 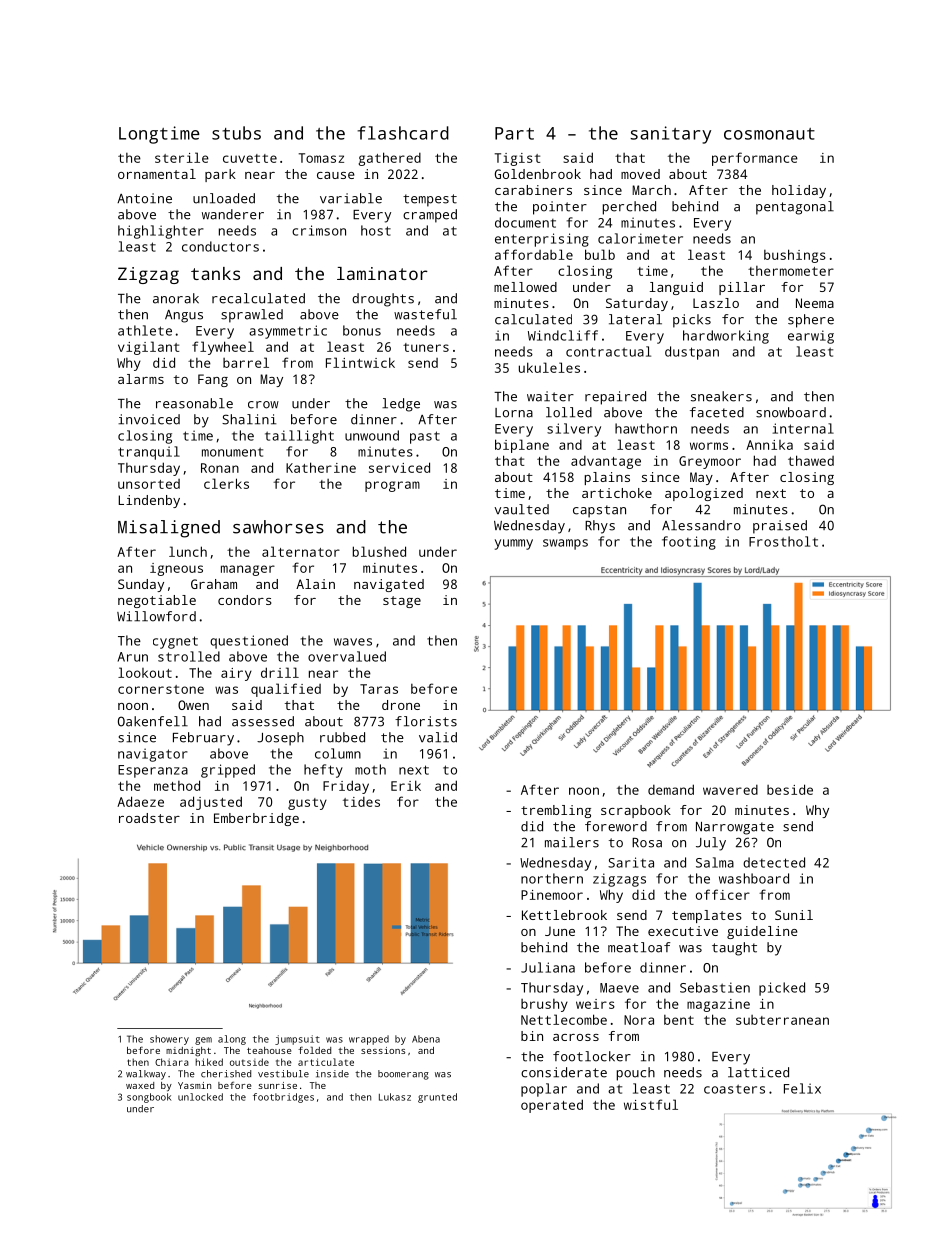 I want to click on hawthorn, so click(x=646, y=428).
